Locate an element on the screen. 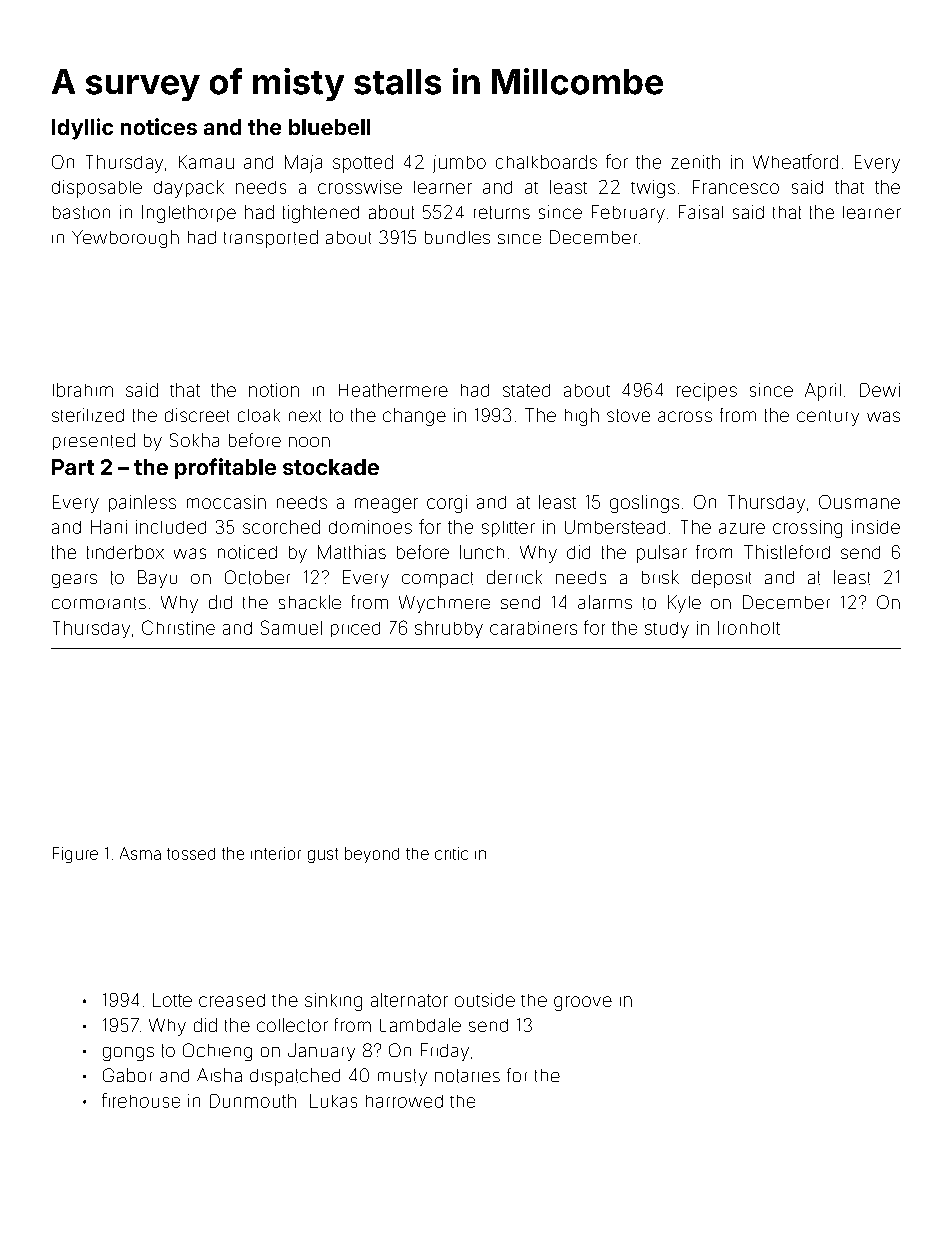 Image resolution: width=952 pixels, height=1233 pixels. zenith is located at coordinates (695, 162).
